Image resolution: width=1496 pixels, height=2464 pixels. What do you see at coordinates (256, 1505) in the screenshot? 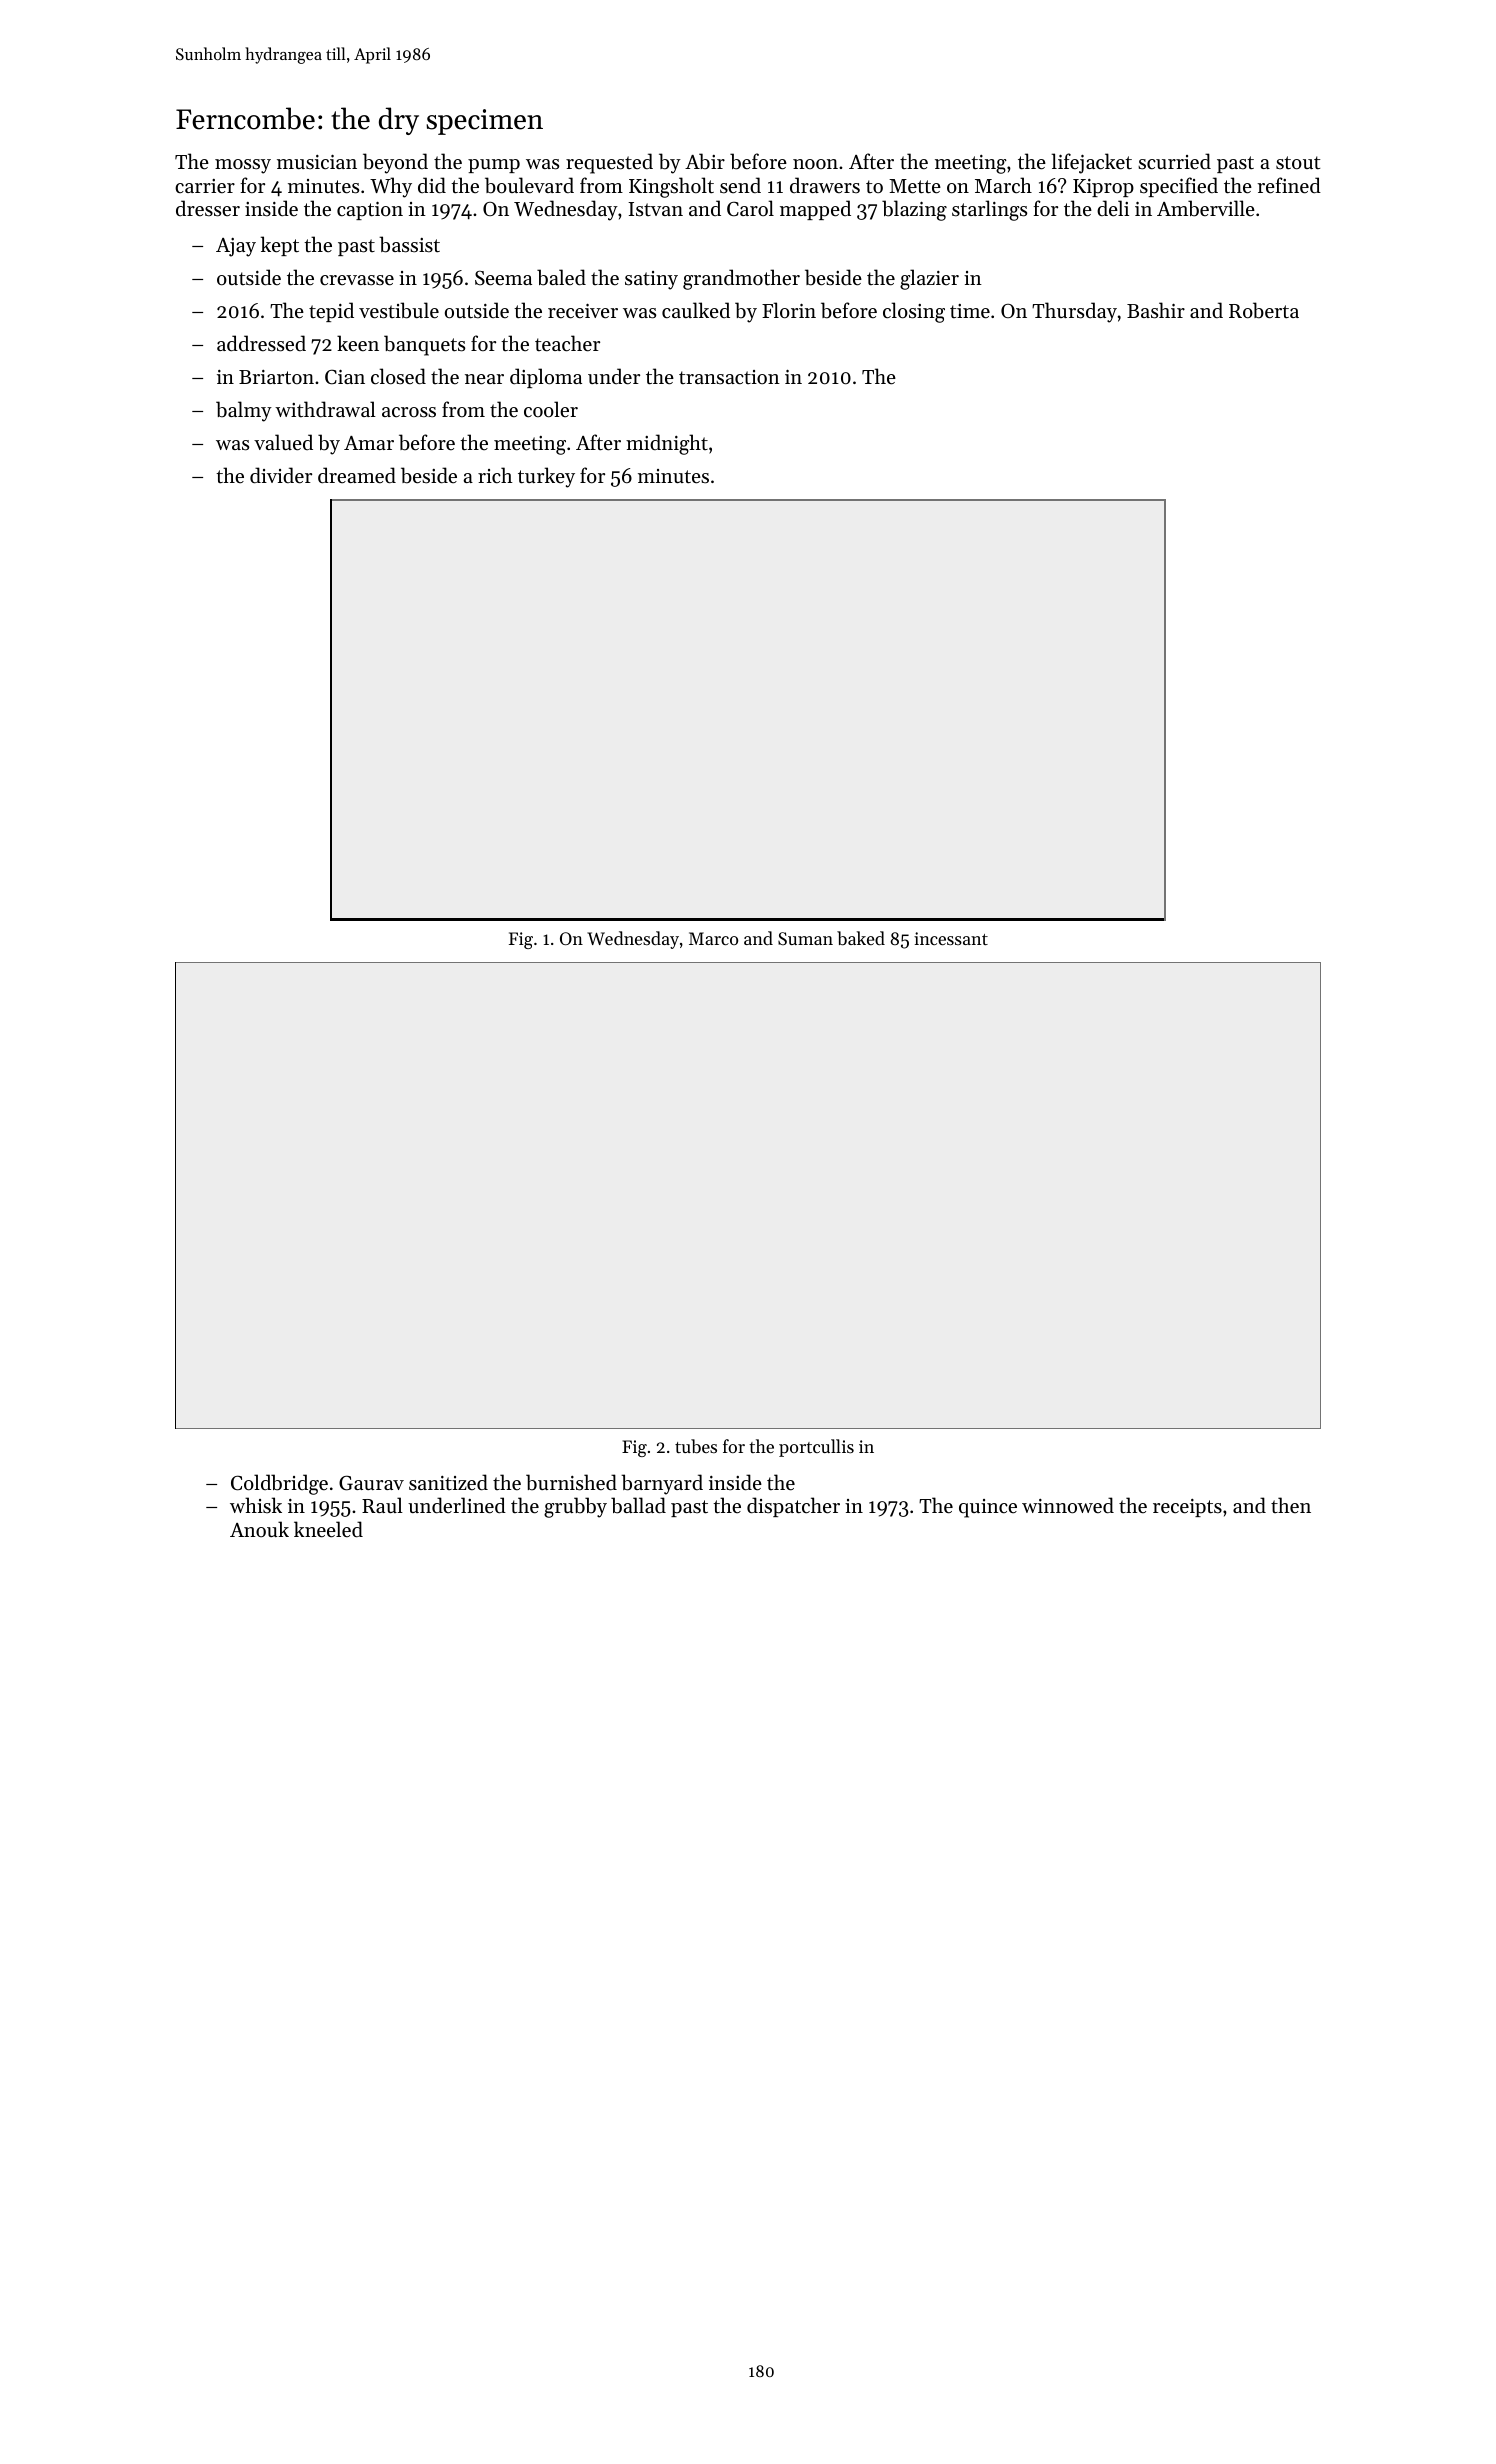
I see `whisk` at bounding box center [256, 1505].
